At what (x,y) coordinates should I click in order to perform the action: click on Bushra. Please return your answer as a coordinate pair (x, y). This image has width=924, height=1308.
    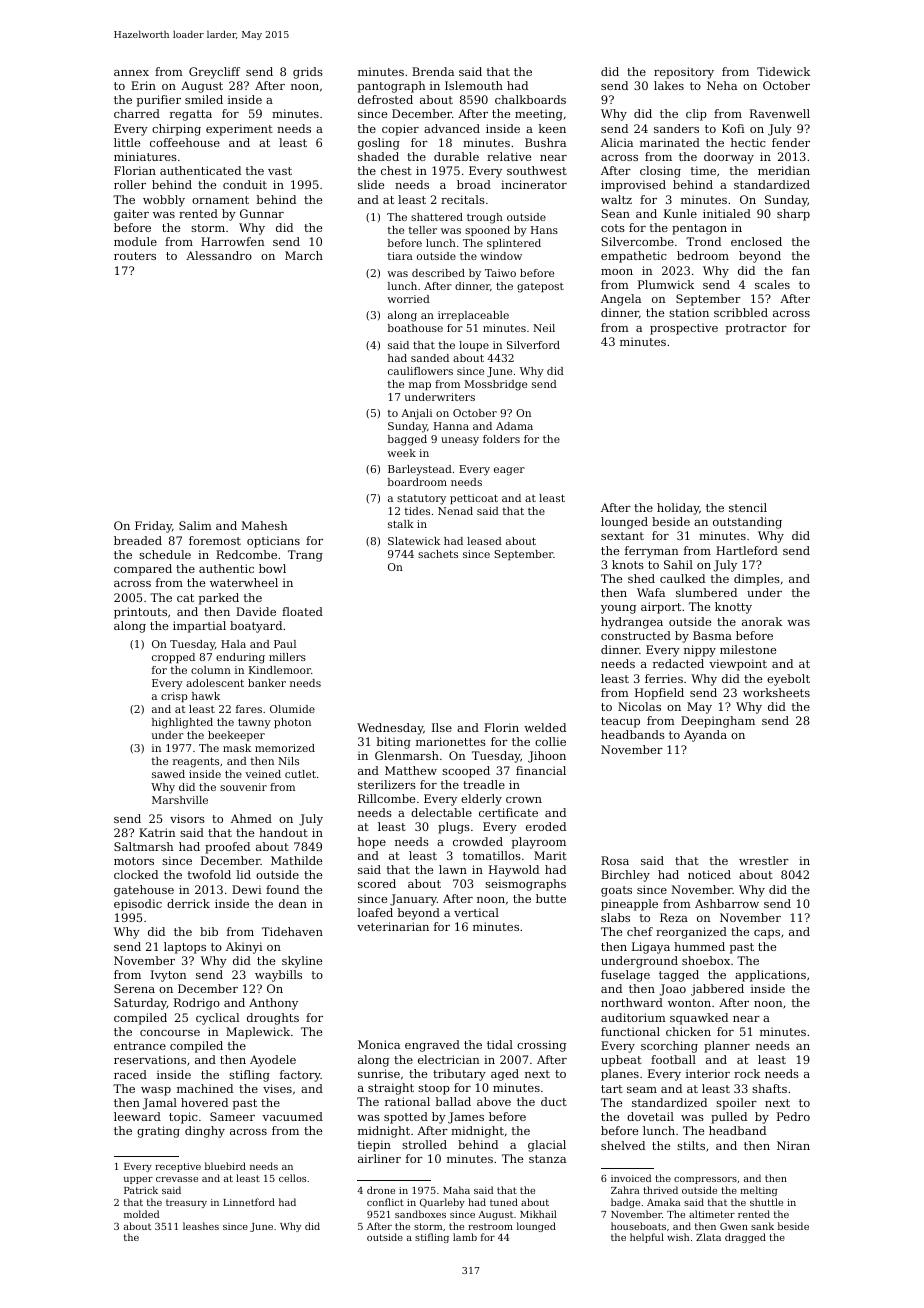
    Looking at the image, I should click on (545, 142).
